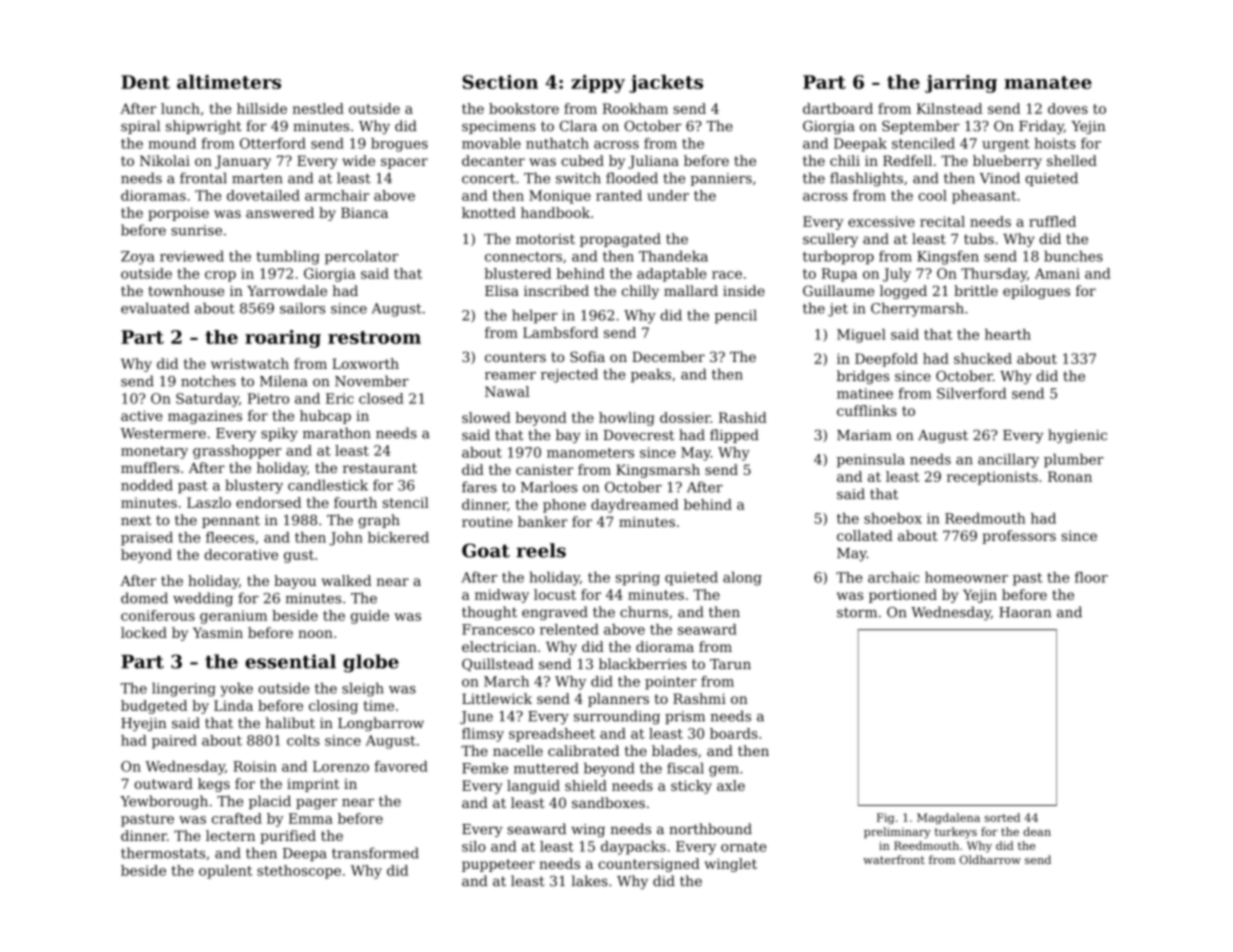  What do you see at coordinates (990, 859) in the screenshot?
I see `Oldharrow` at bounding box center [990, 859].
